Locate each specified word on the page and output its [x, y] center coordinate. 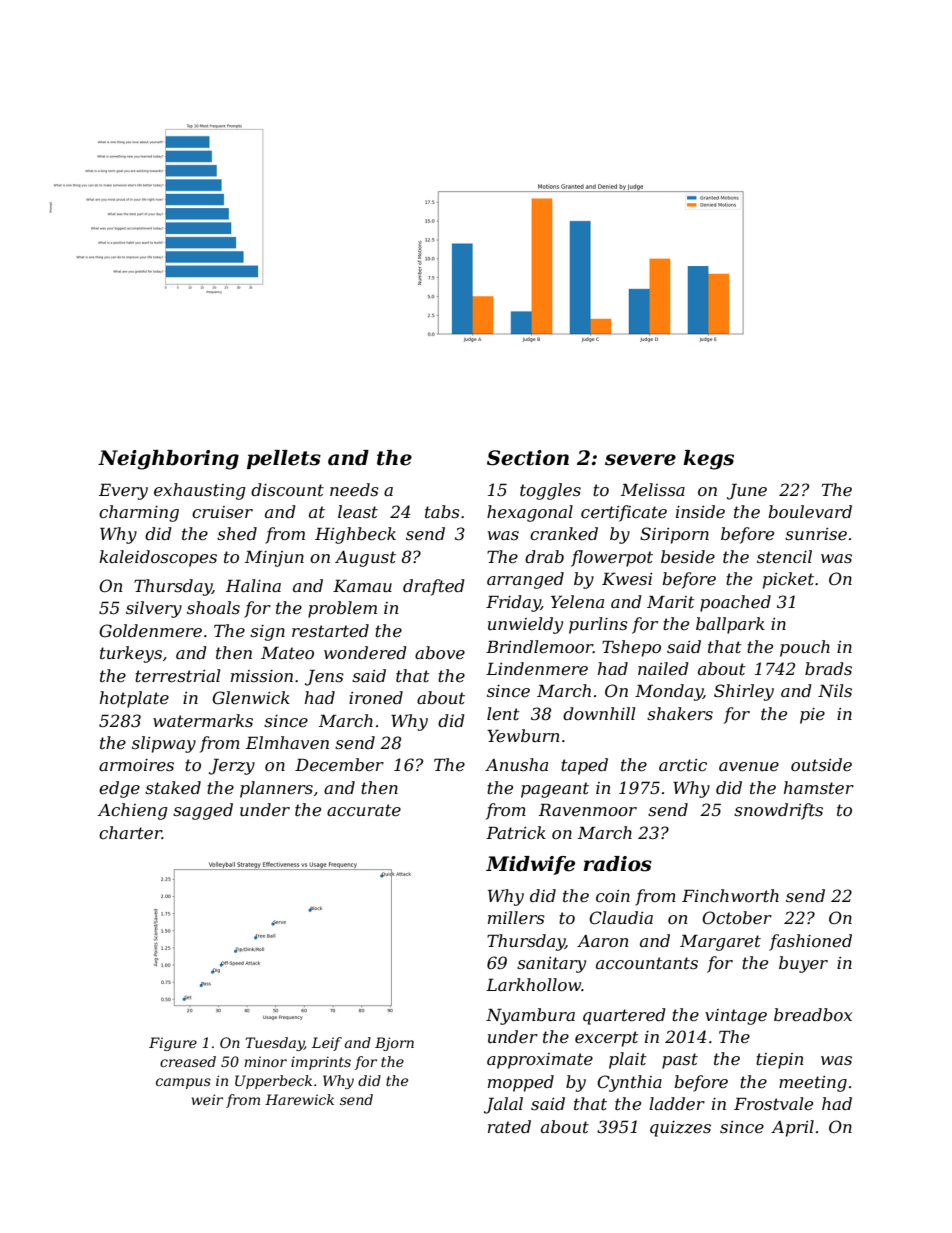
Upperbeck [273, 1082]
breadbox [813, 1014]
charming [139, 513]
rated [509, 1126]
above [440, 652]
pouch [805, 648]
